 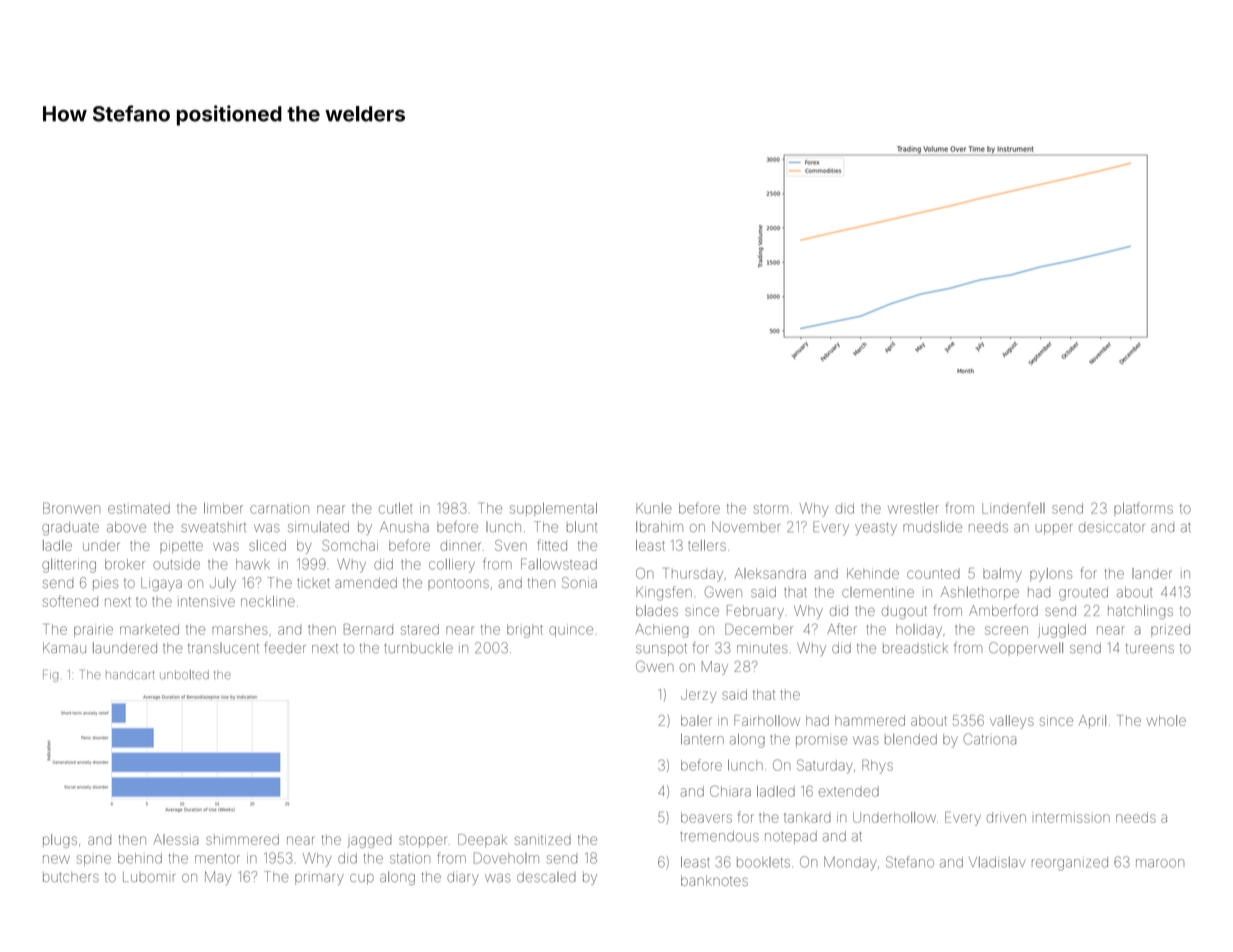 What do you see at coordinates (730, 791) in the screenshot?
I see `Chiara` at bounding box center [730, 791].
